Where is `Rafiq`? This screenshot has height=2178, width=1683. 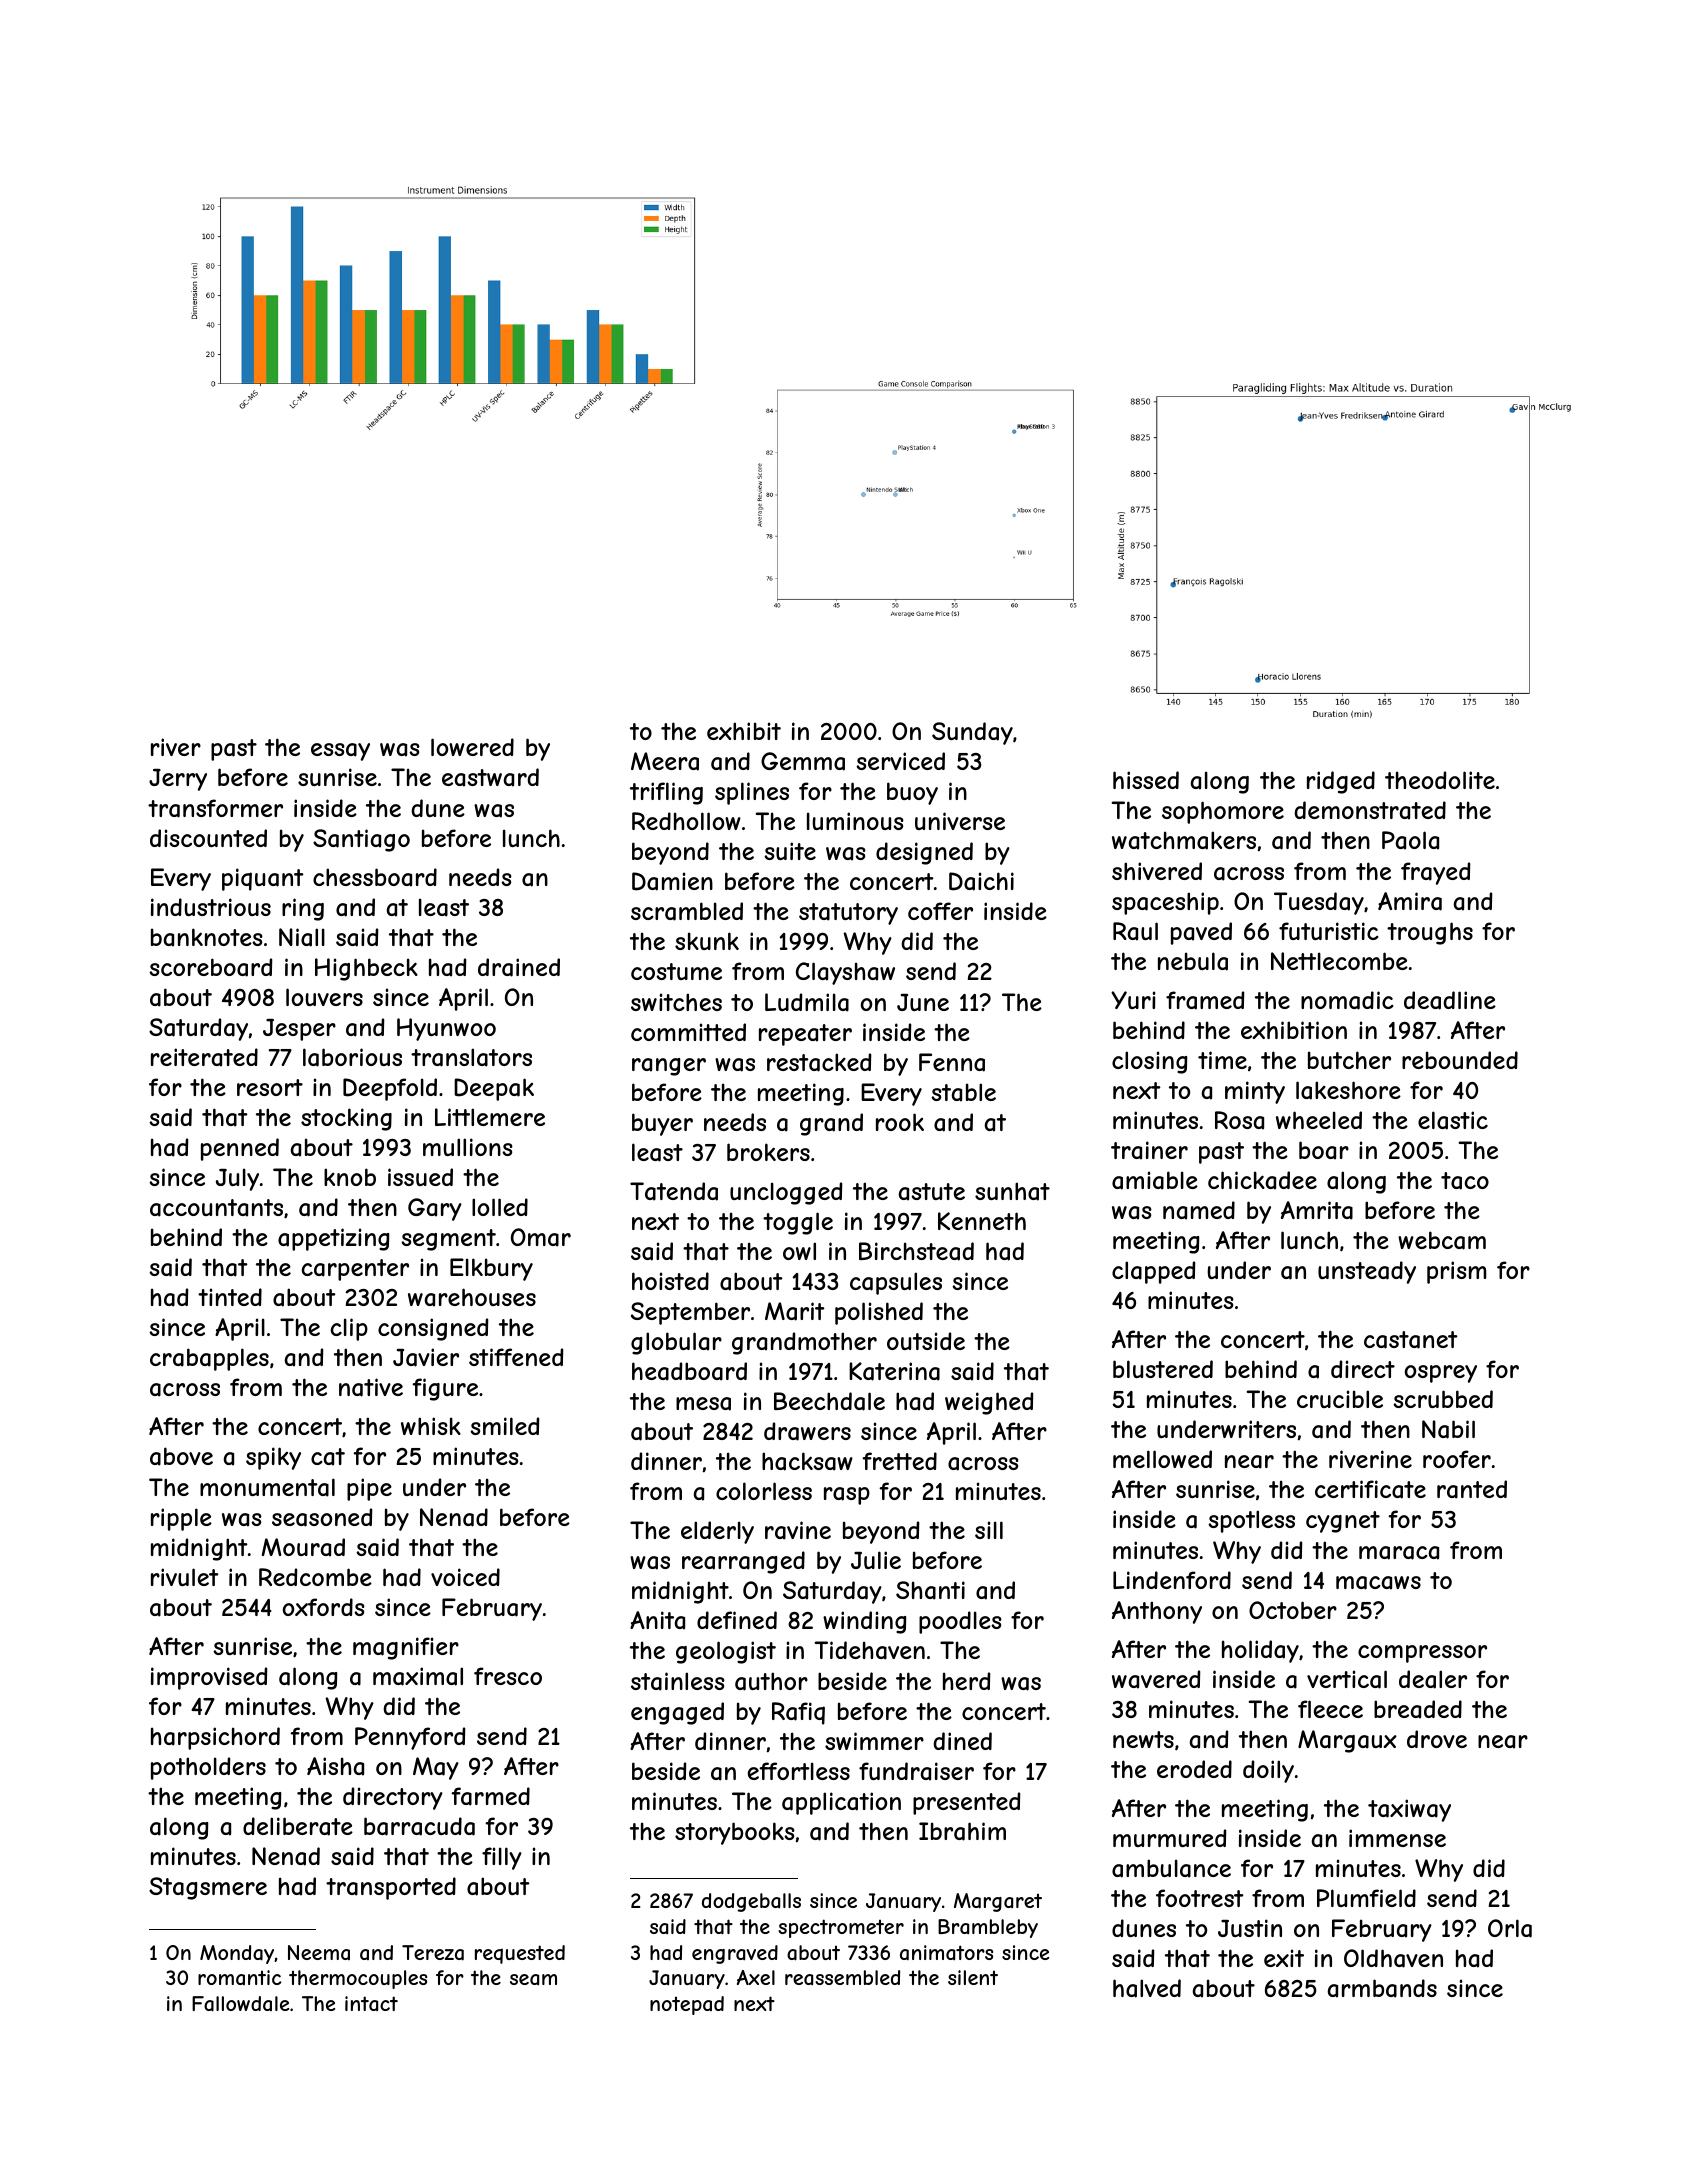 Rafiq is located at coordinates (798, 1713).
